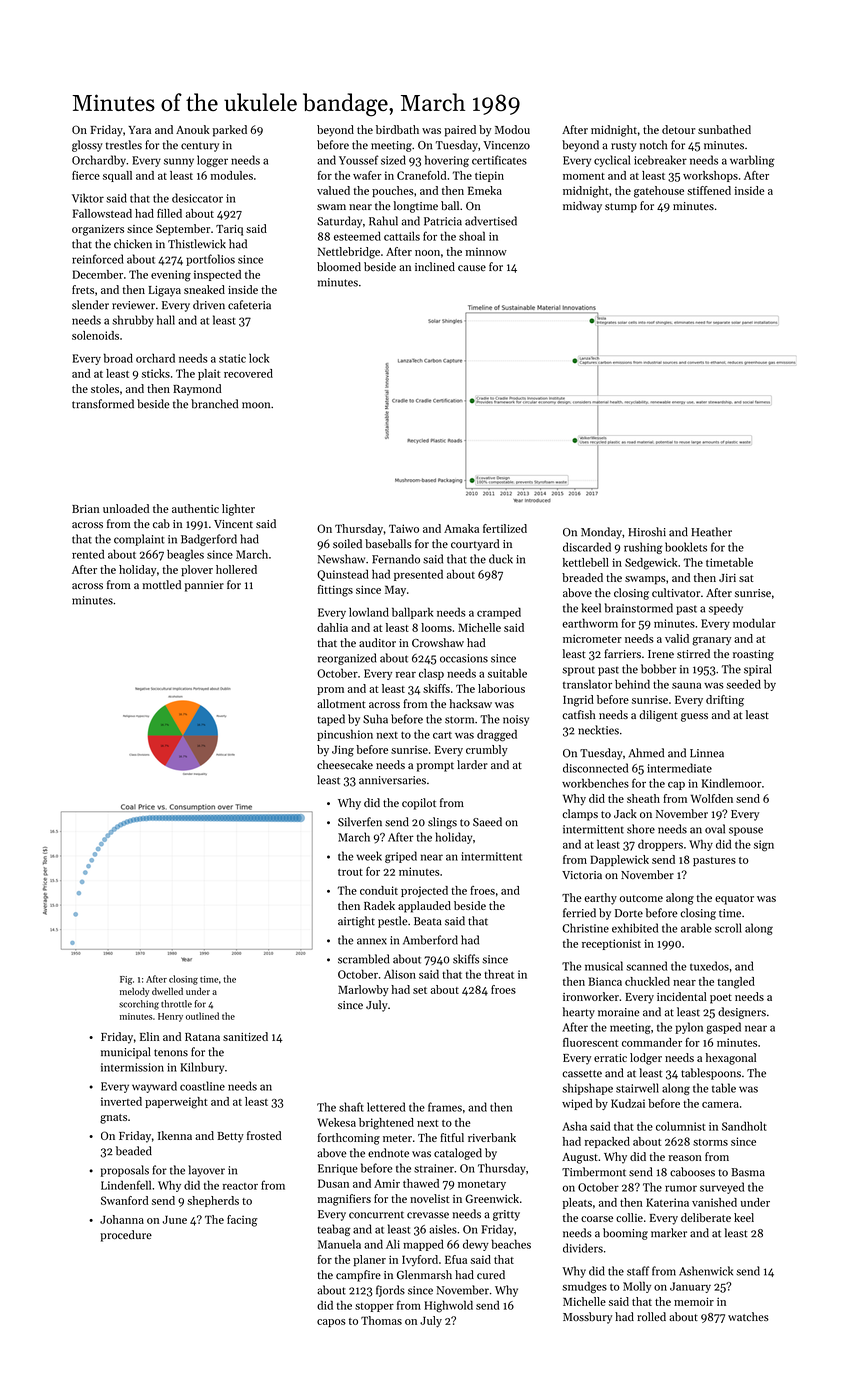 Image resolution: width=849 pixels, height=1400 pixels. Describe the element at coordinates (126, 1236) in the page. I see `procedure` at that location.
